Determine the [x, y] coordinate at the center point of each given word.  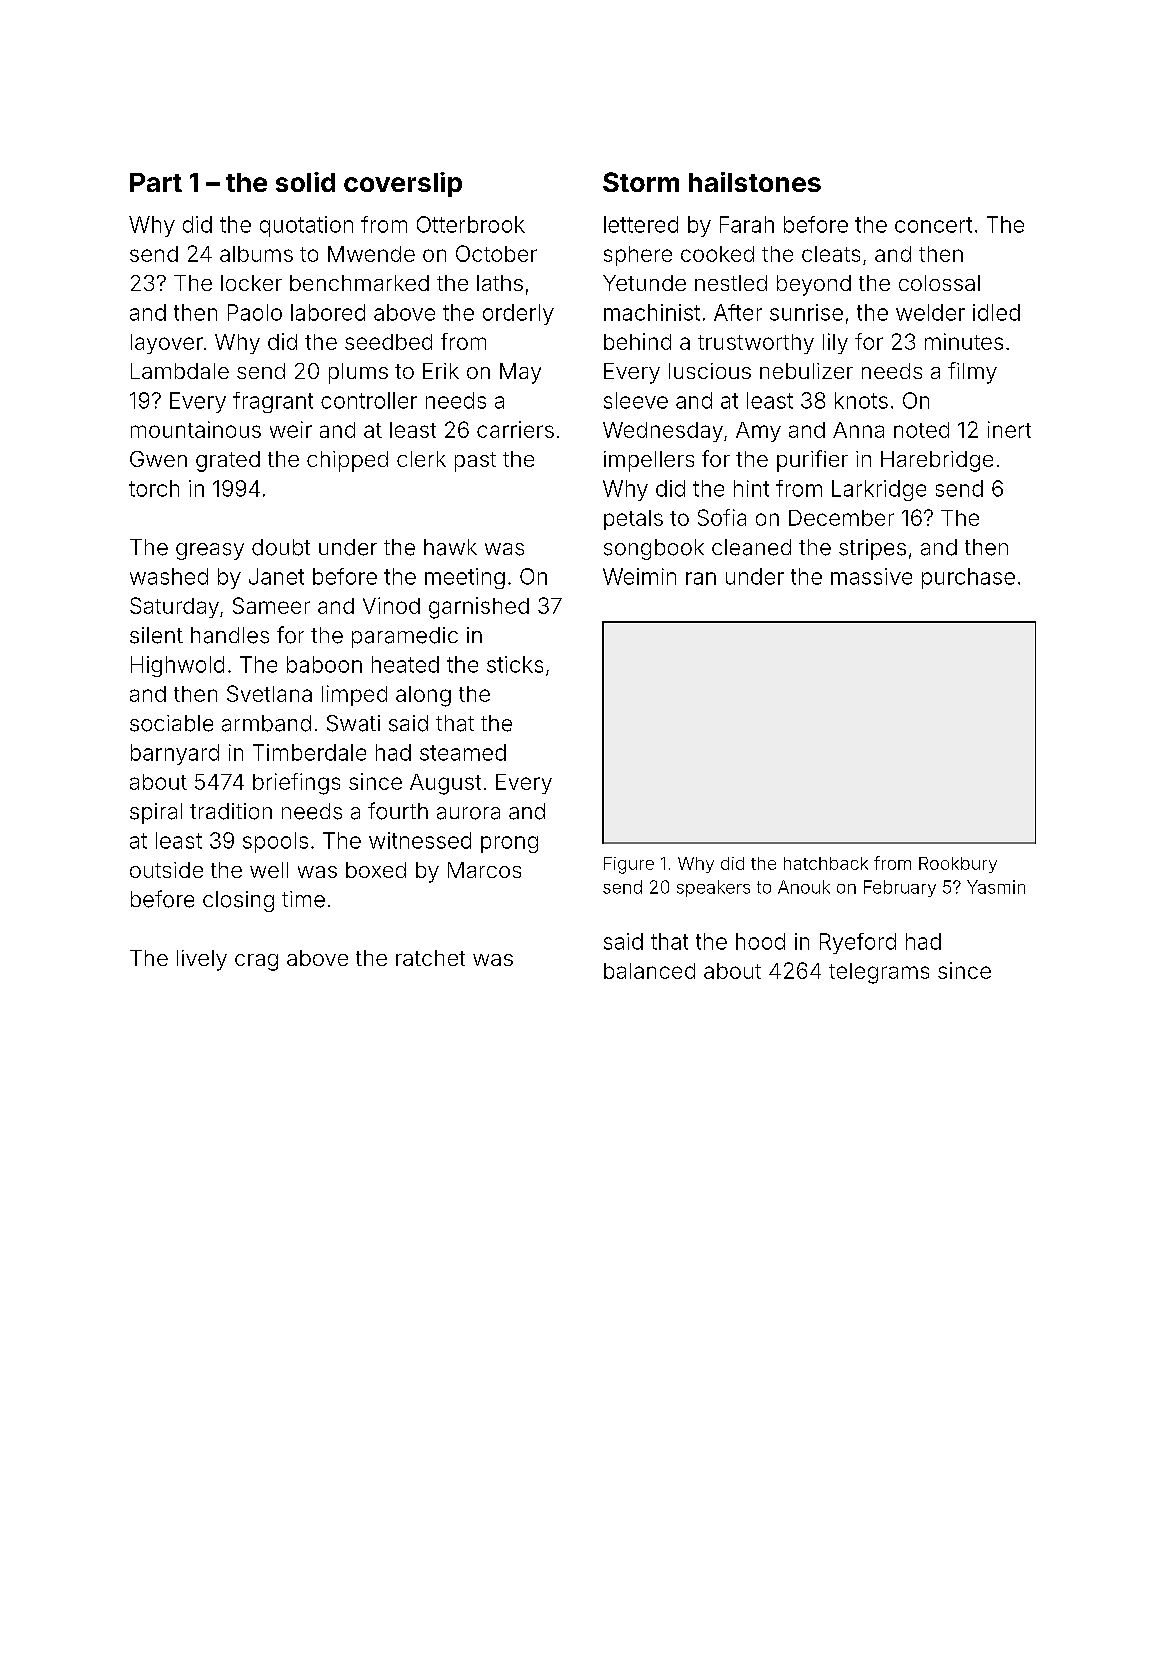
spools [275, 842]
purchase [968, 578]
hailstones [755, 182]
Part [156, 182]
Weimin [639, 576]
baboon [324, 664]
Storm [641, 182]
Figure [629, 865]
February [900, 888]
